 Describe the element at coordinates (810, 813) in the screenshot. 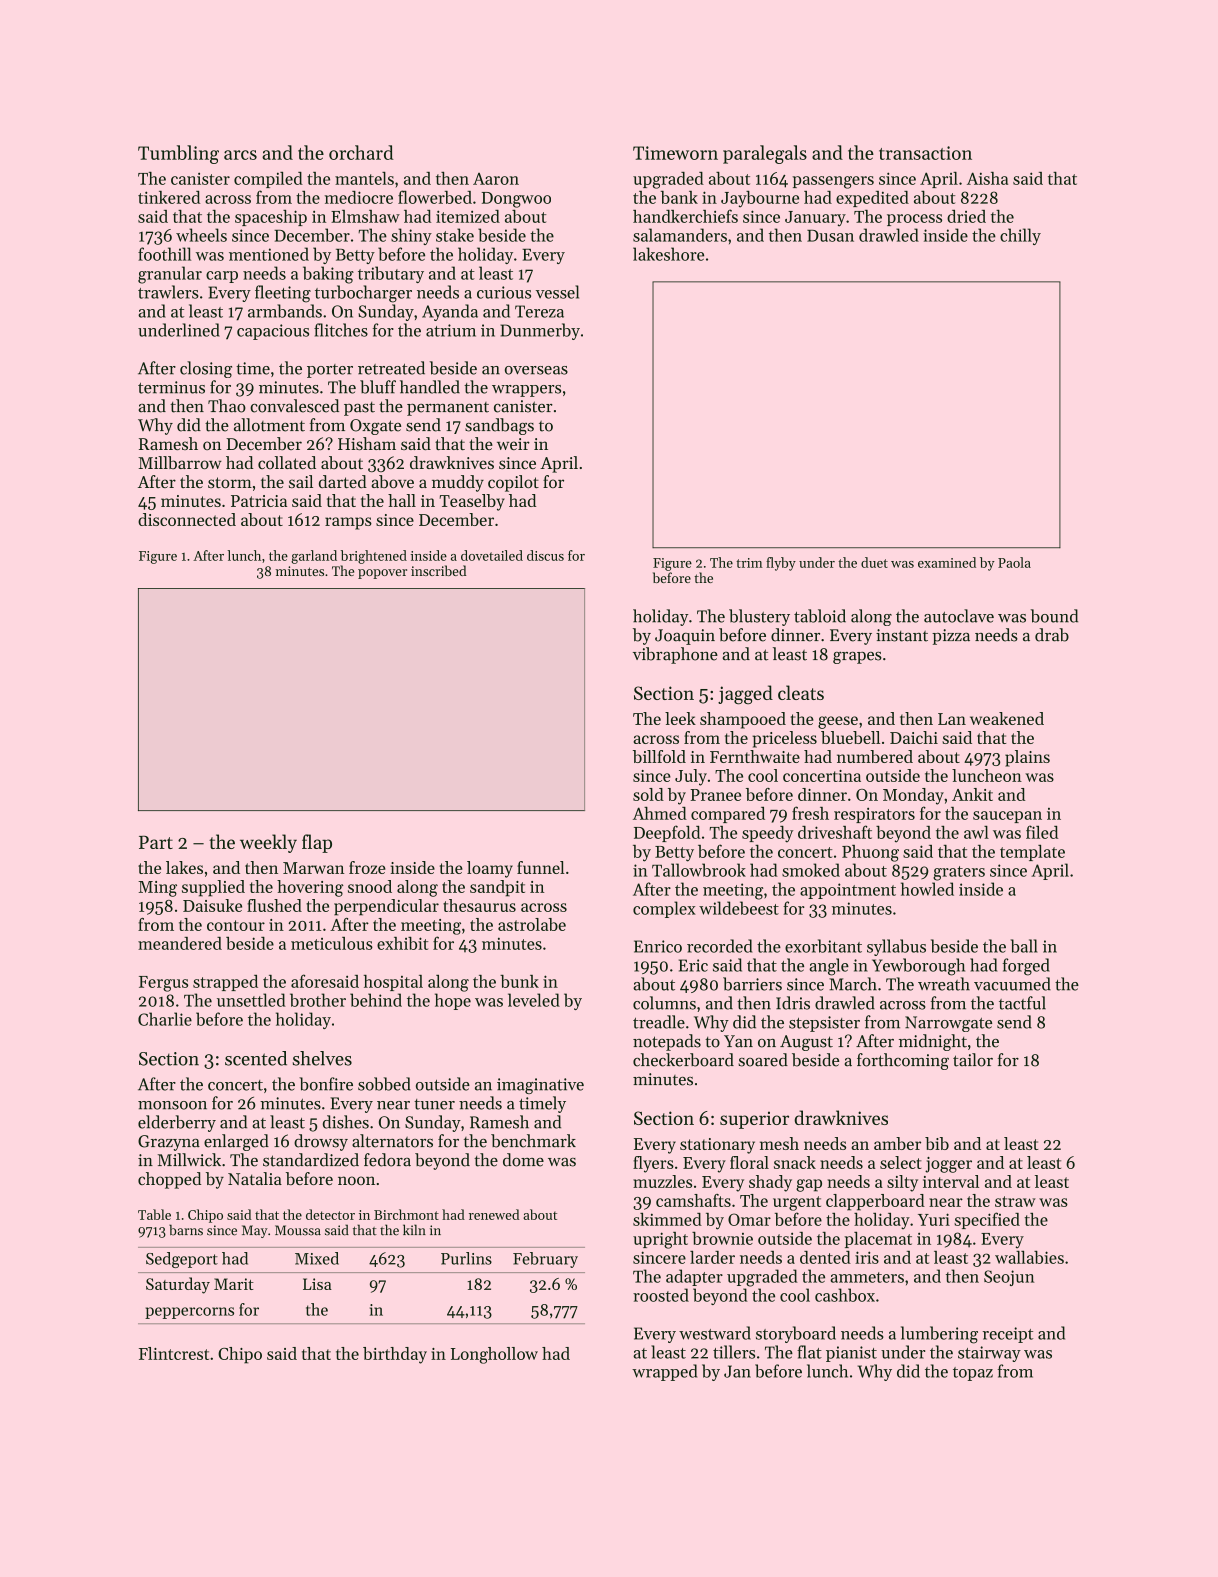

I see `fresh` at that location.
